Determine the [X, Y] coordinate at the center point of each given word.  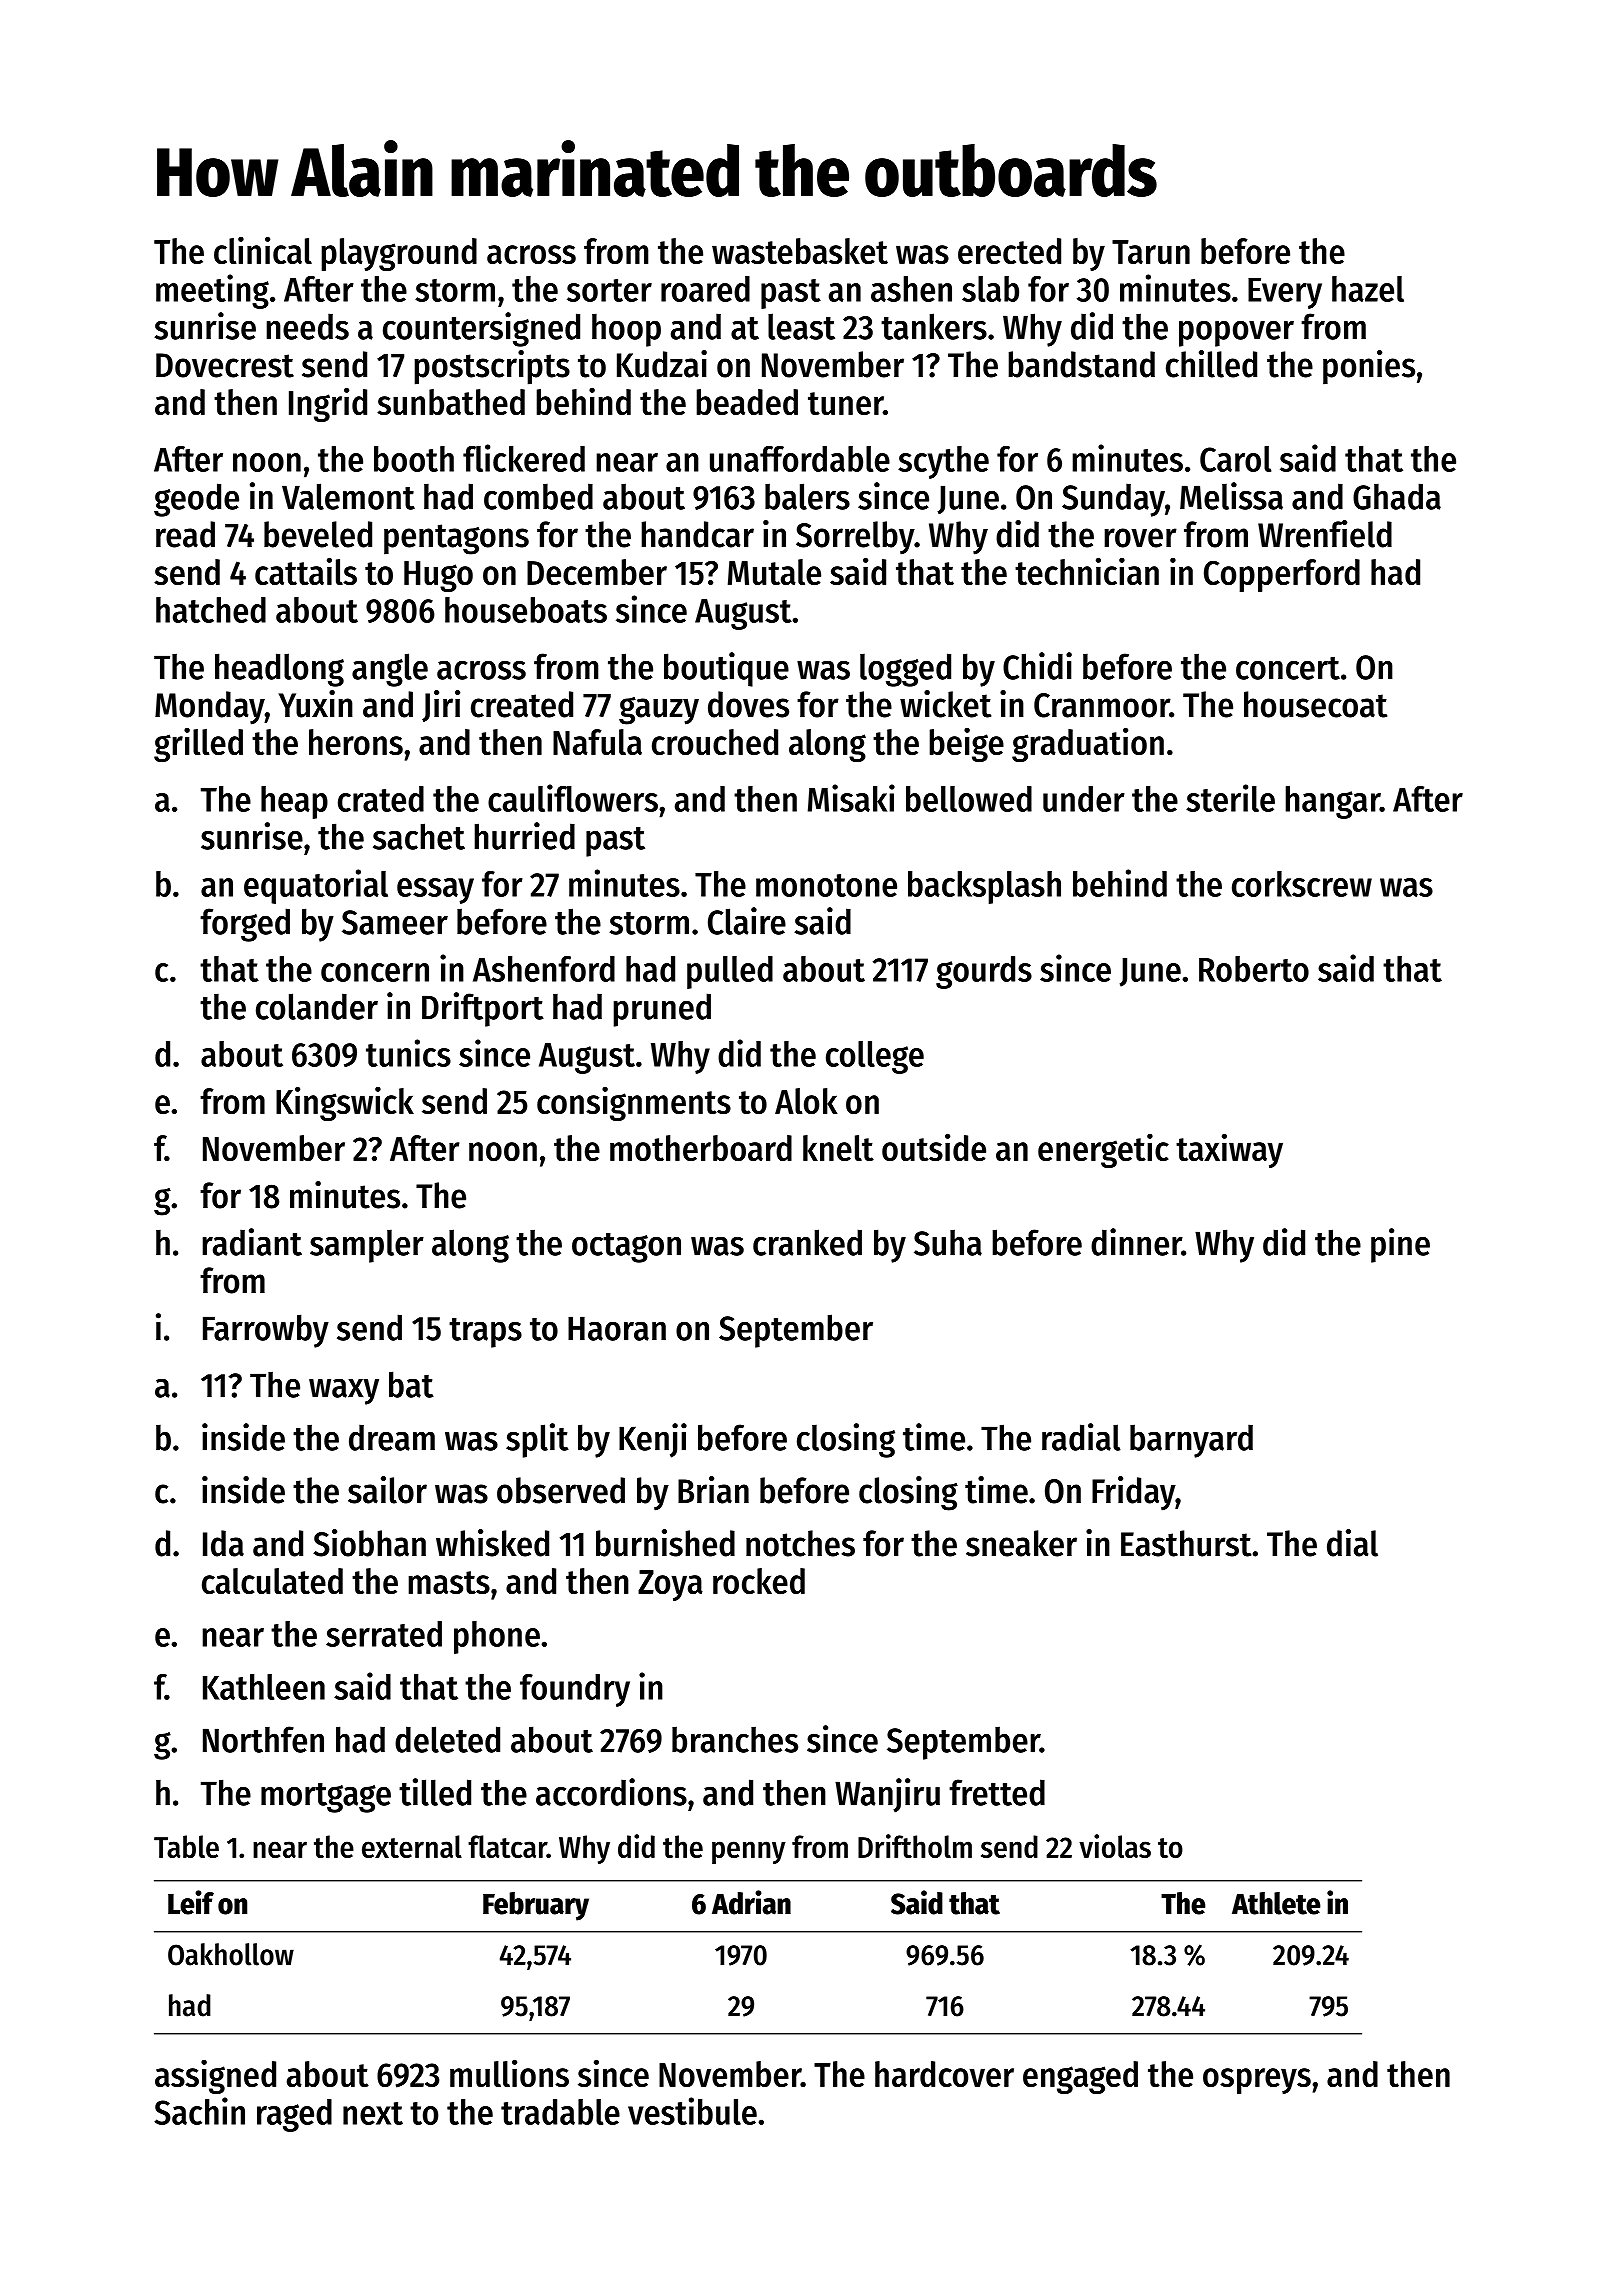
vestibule [692, 2111]
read [185, 534]
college [875, 1057]
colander [317, 1006]
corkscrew [1302, 884]
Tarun [1151, 252]
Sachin [199, 2111]
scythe [943, 462]
